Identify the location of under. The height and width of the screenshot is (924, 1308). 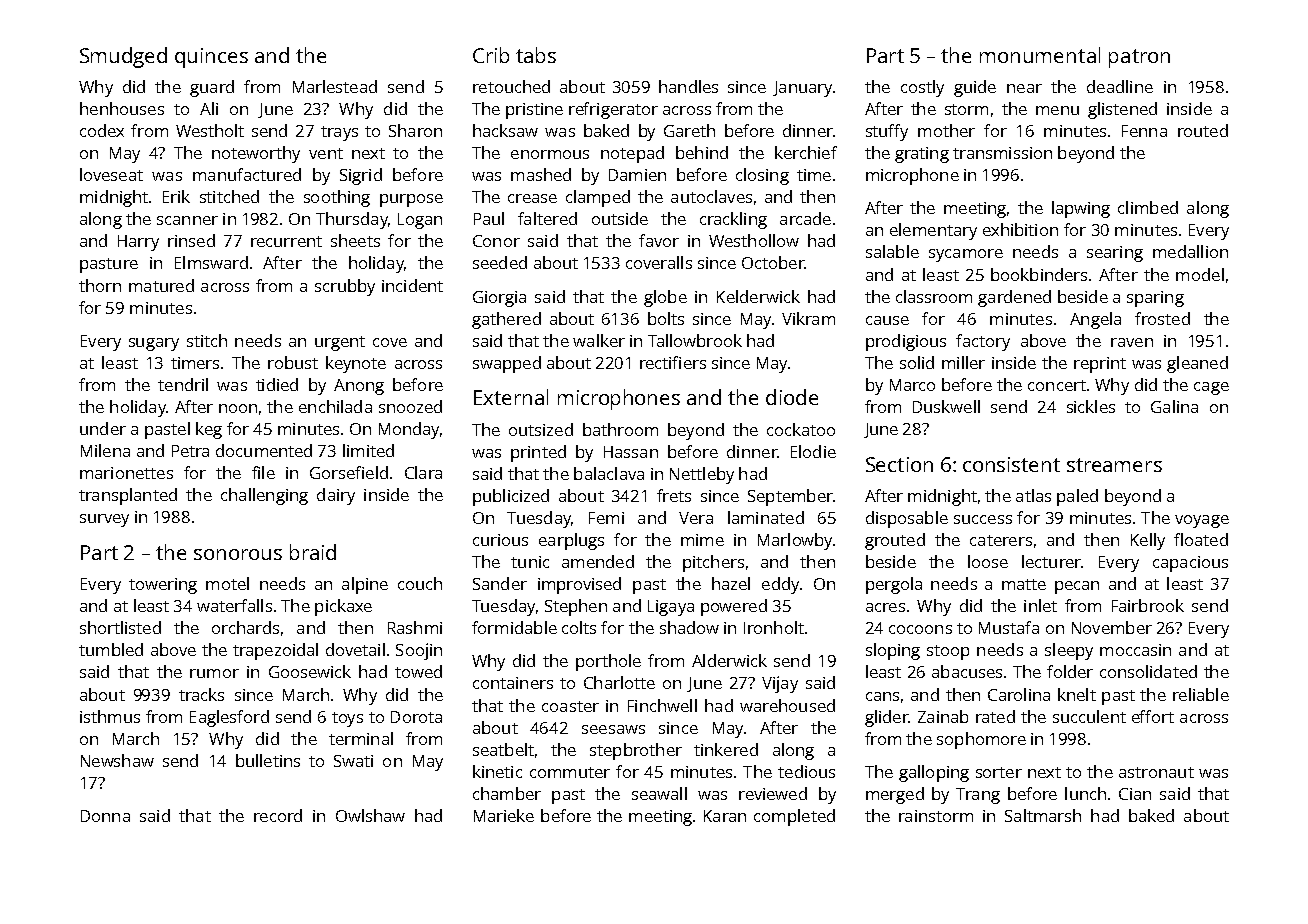
(103, 428).
